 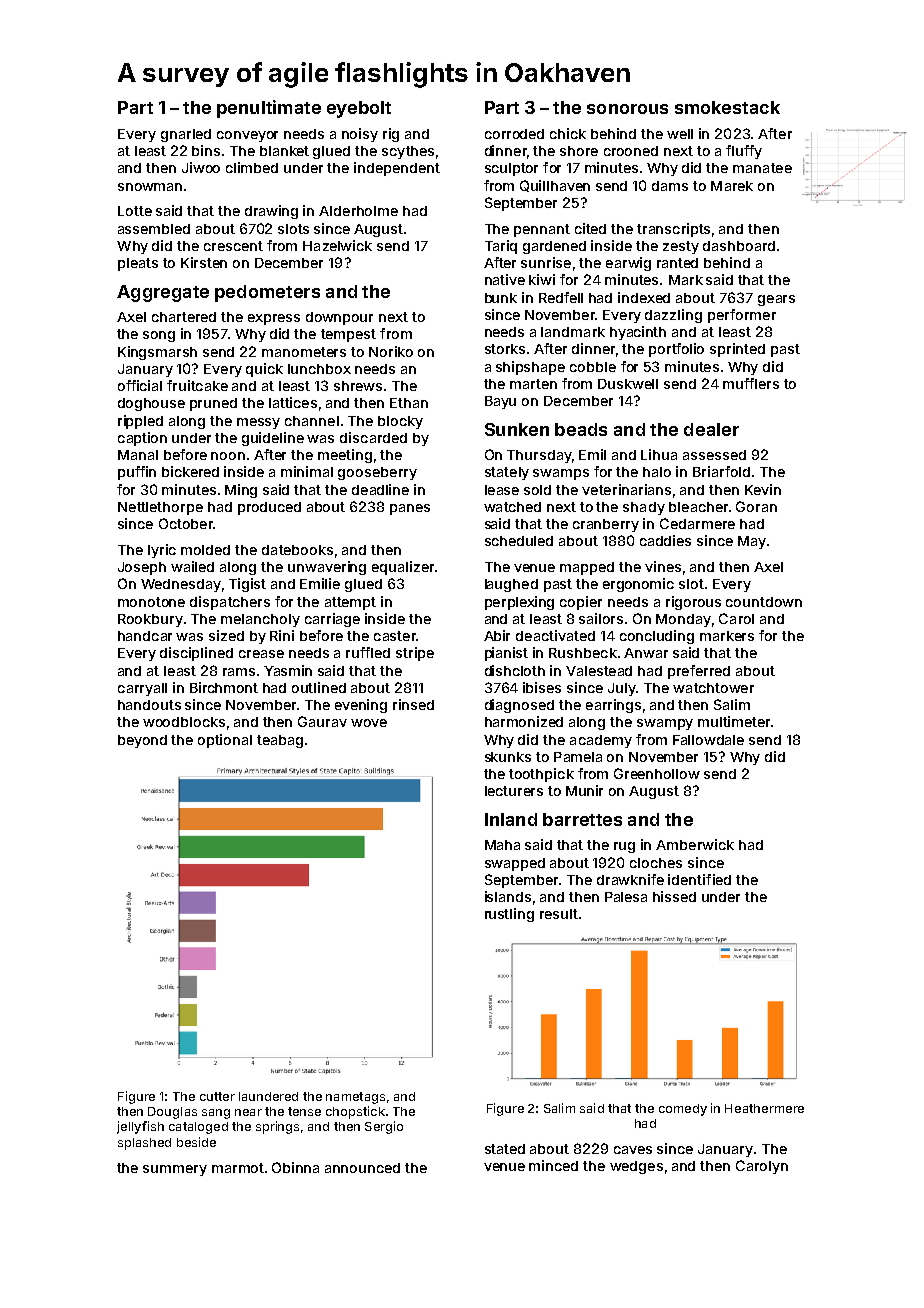 What do you see at coordinates (358, 211) in the image?
I see `Alderholme` at bounding box center [358, 211].
